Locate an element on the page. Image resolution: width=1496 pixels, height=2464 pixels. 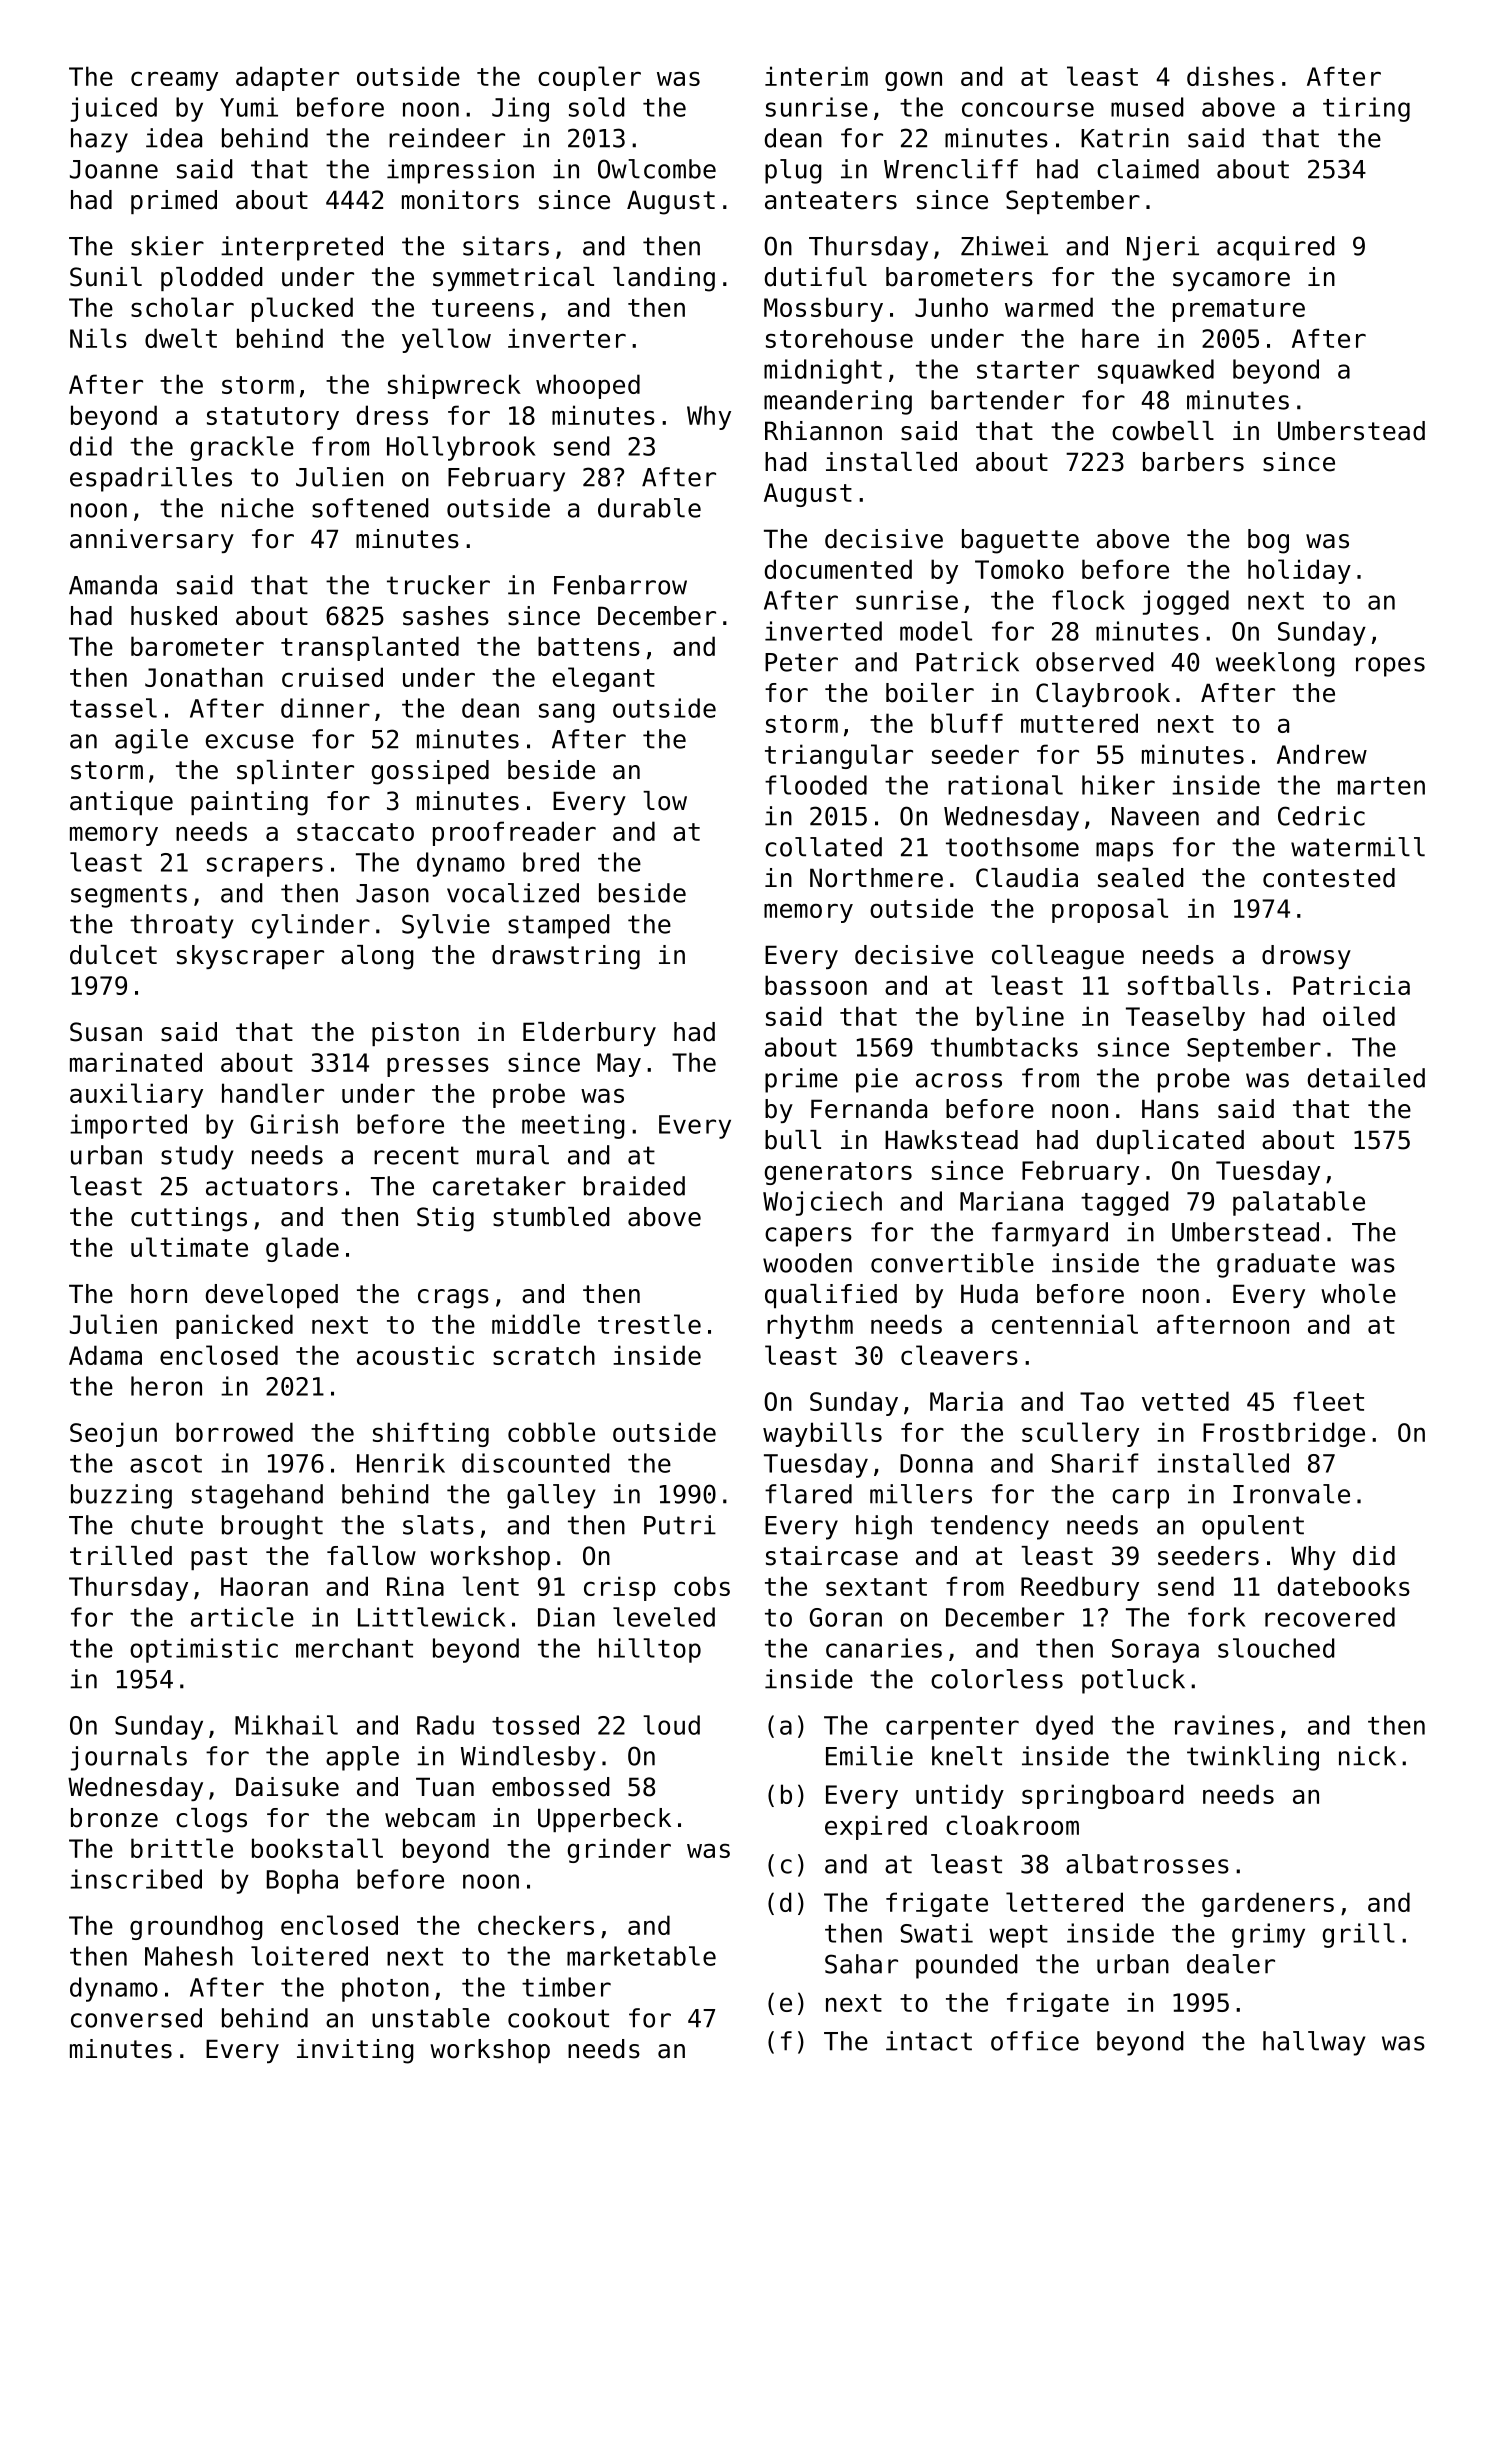
plucked is located at coordinates (302, 309).
